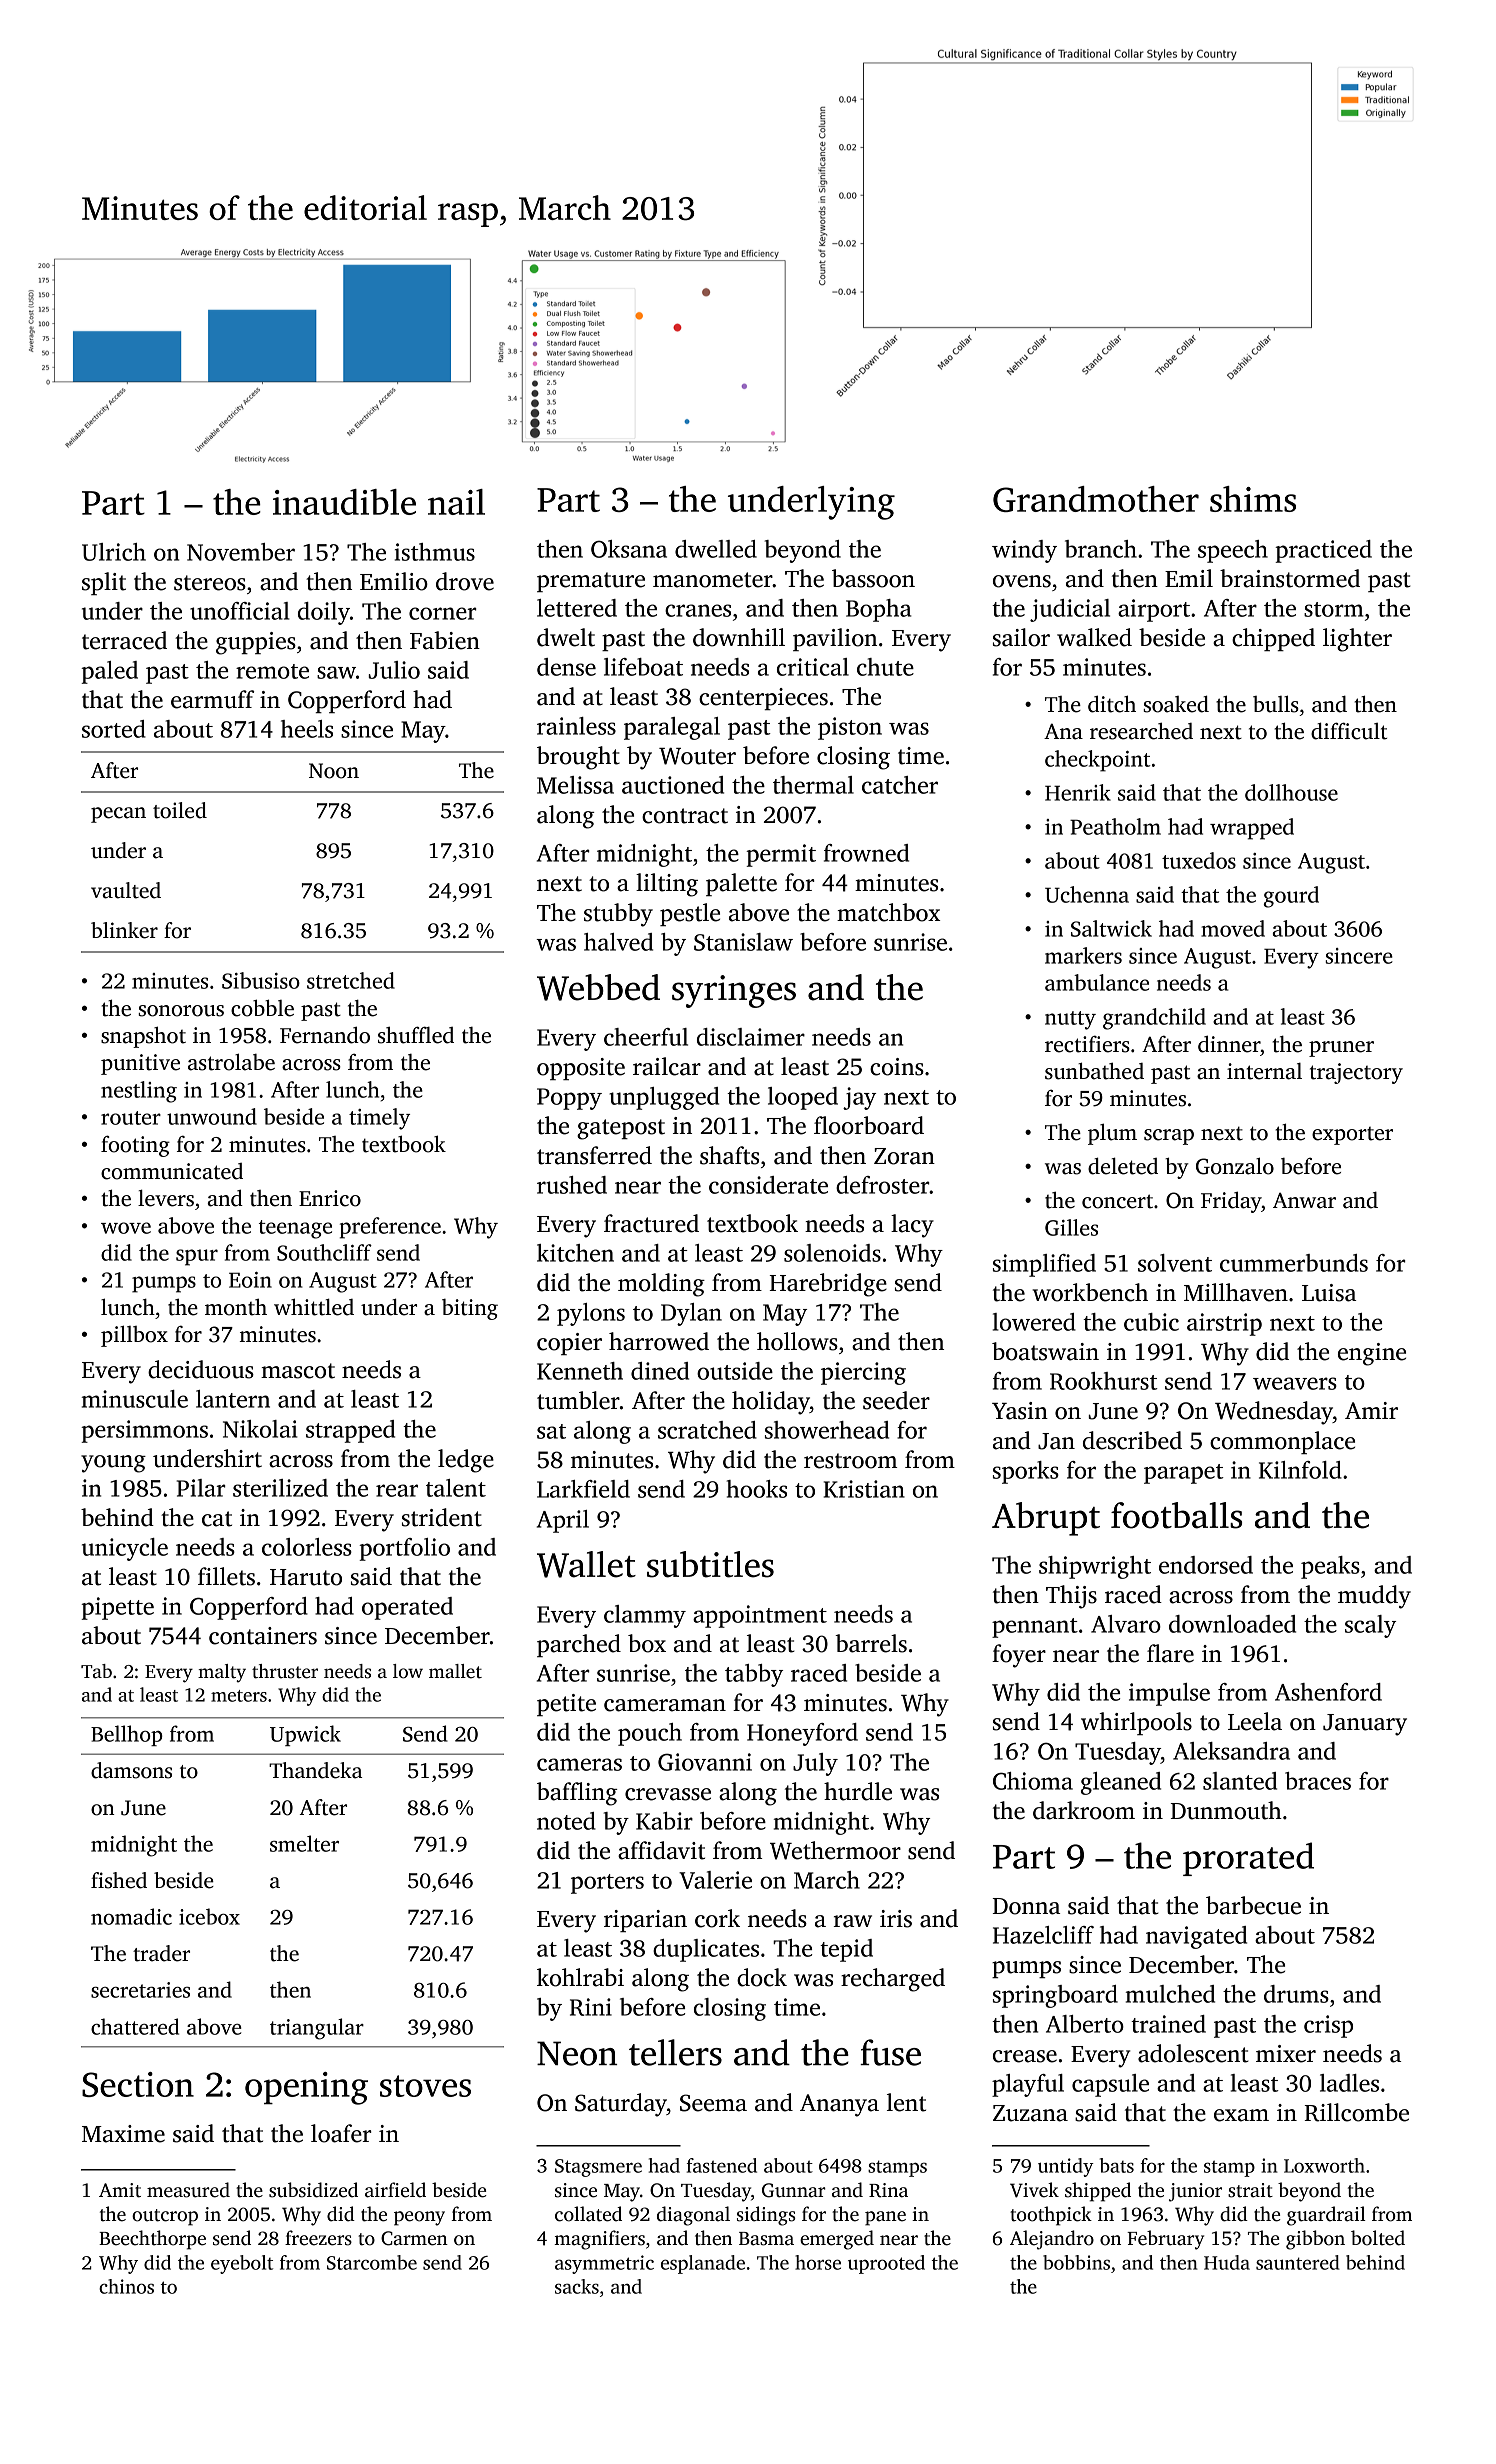  Describe the element at coordinates (591, 2007) in the screenshot. I see `Rini` at that location.
